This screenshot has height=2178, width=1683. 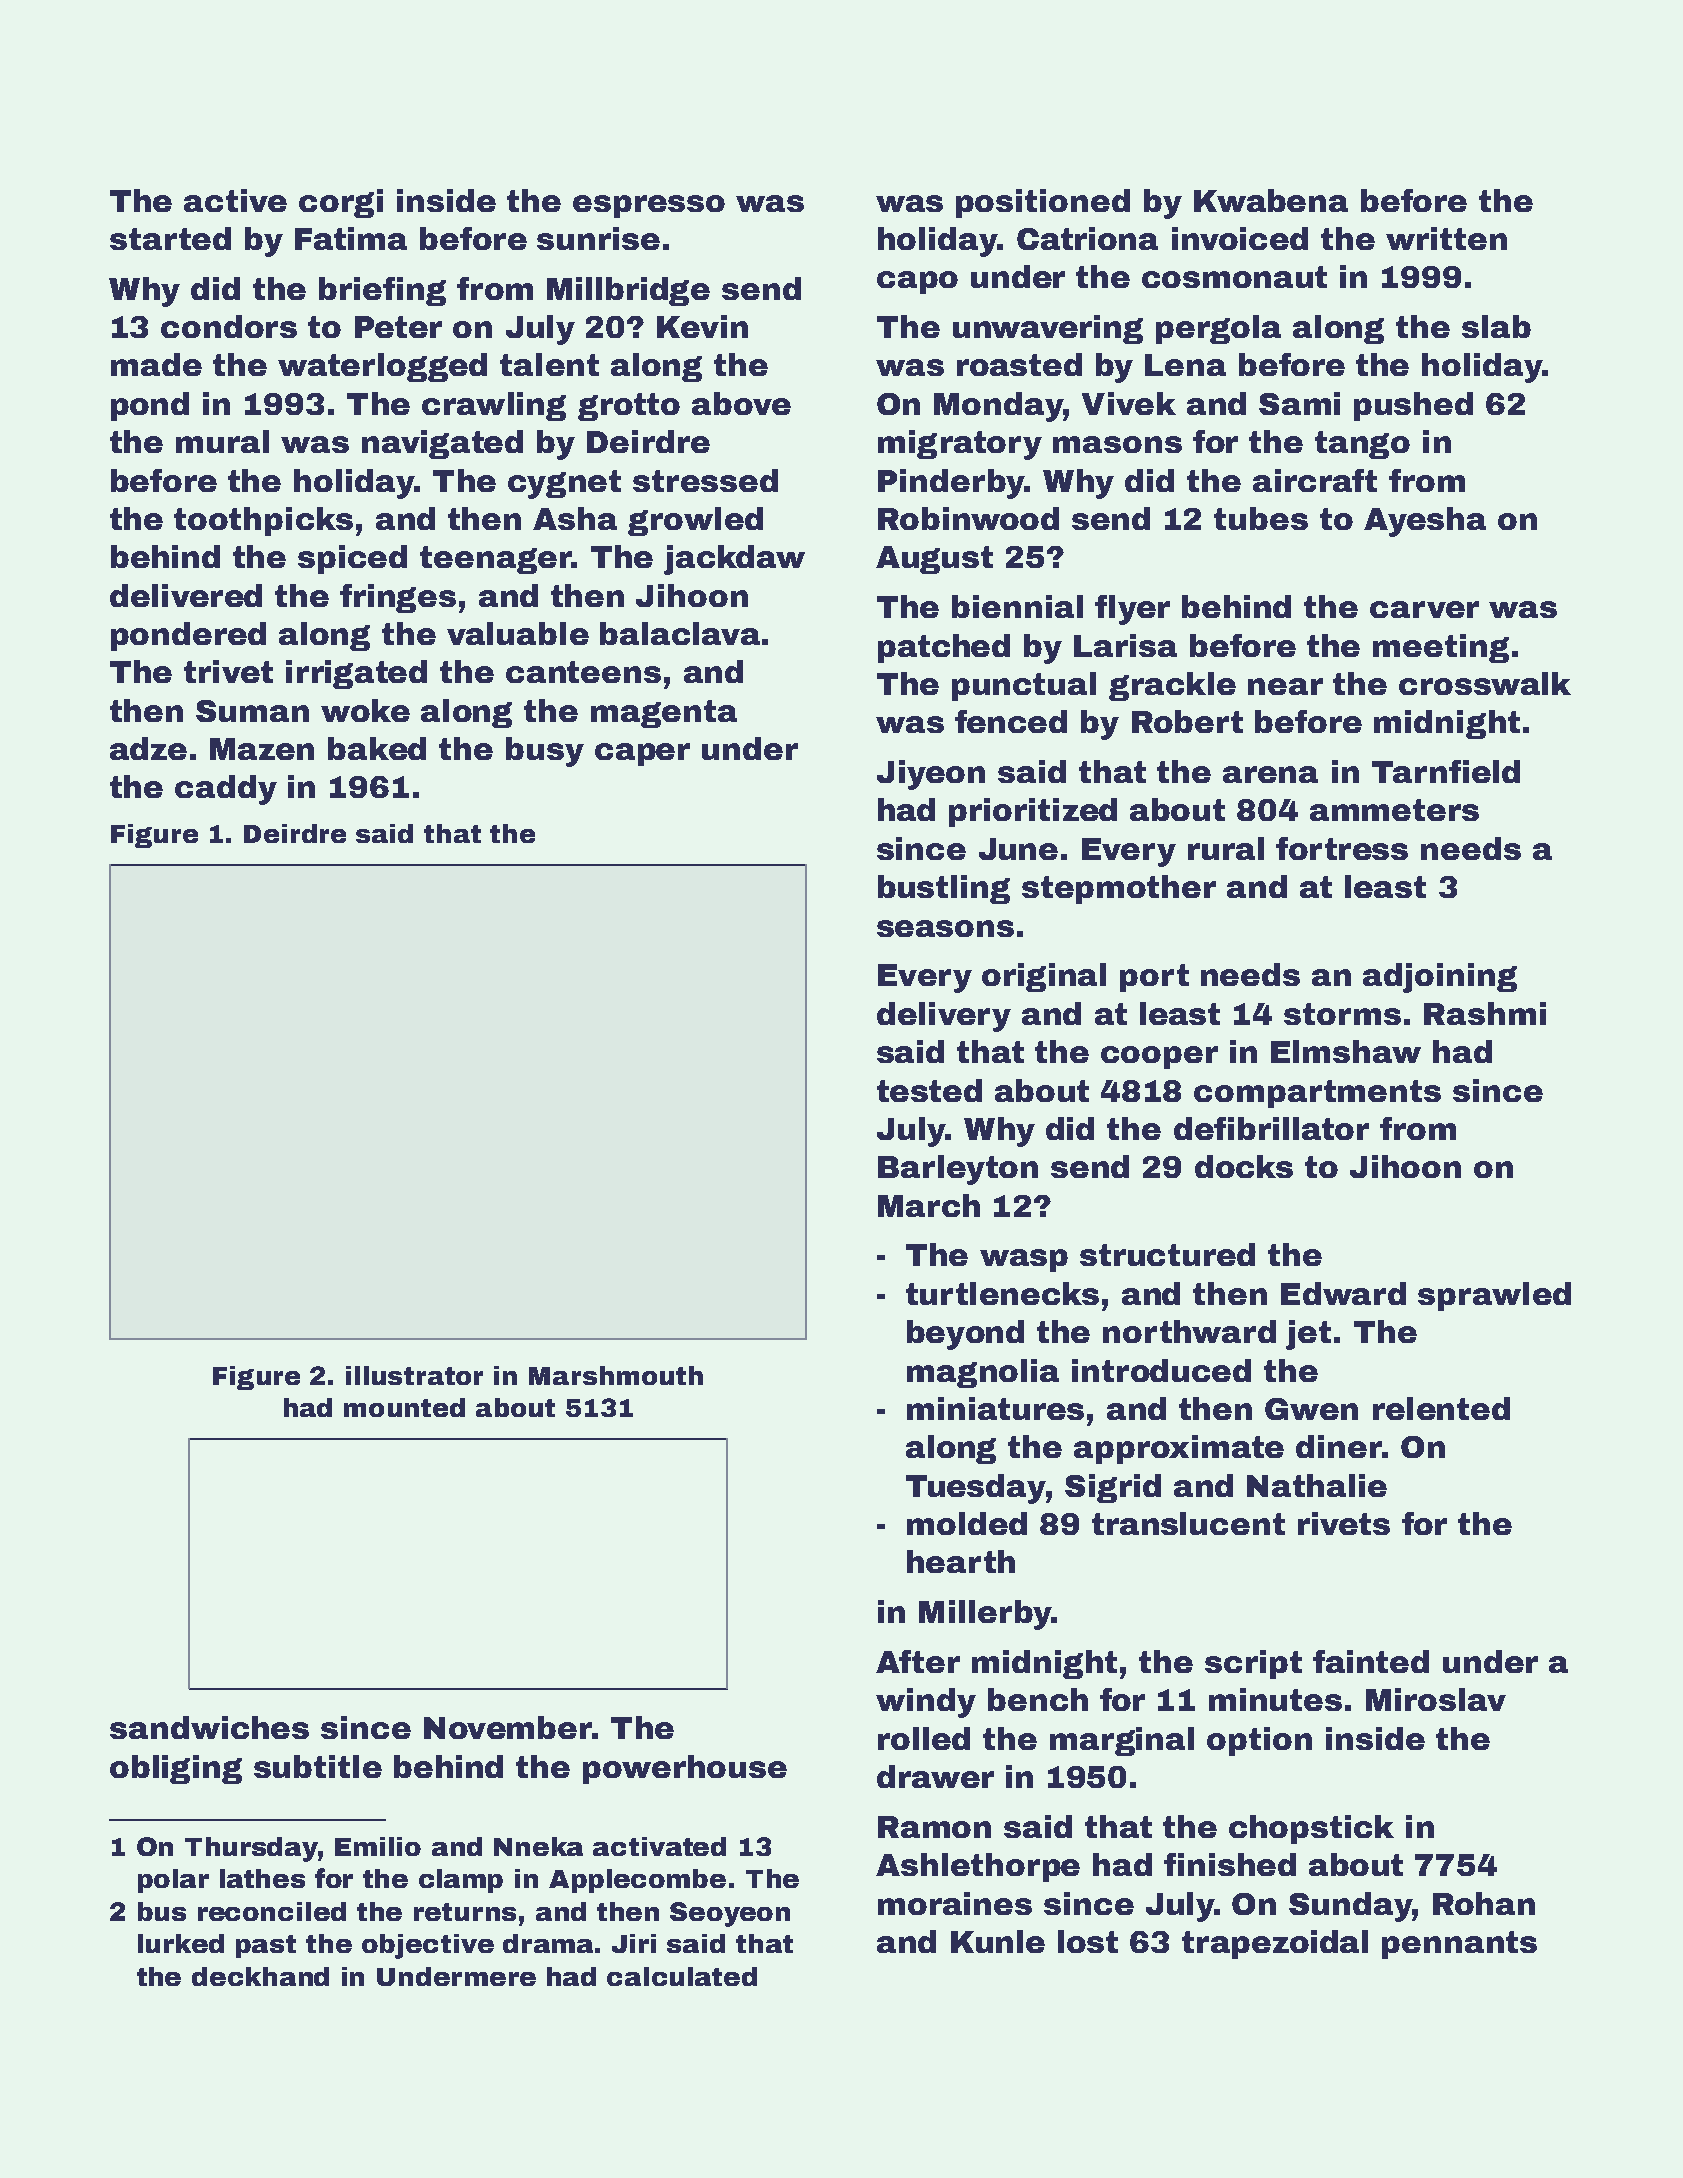 What do you see at coordinates (1342, 1014) in the screenshot?
I see `storms` at bounding box center [1342, 1014].
